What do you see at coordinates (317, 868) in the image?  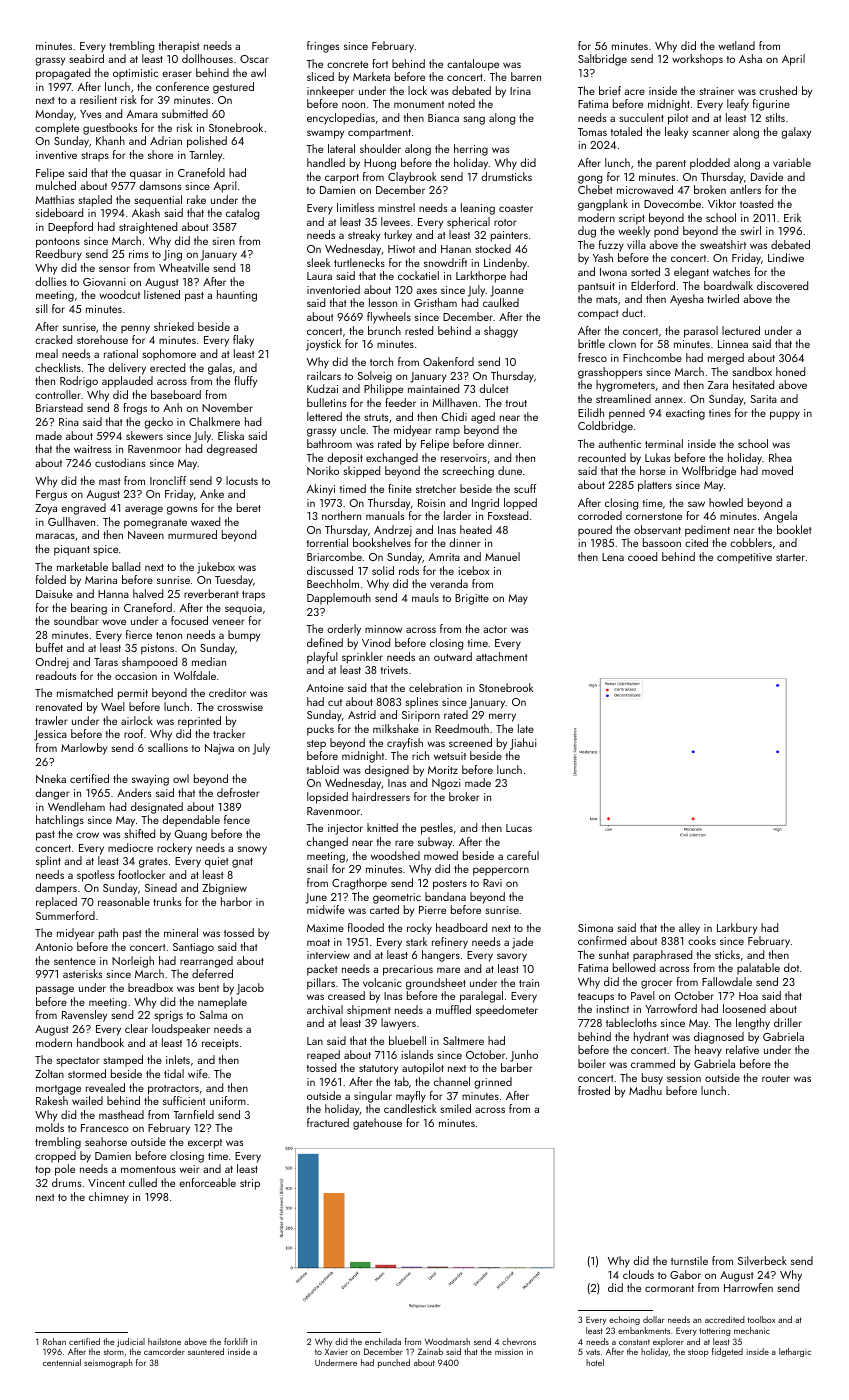 I see `snail` at bounding box center [317, 868].
